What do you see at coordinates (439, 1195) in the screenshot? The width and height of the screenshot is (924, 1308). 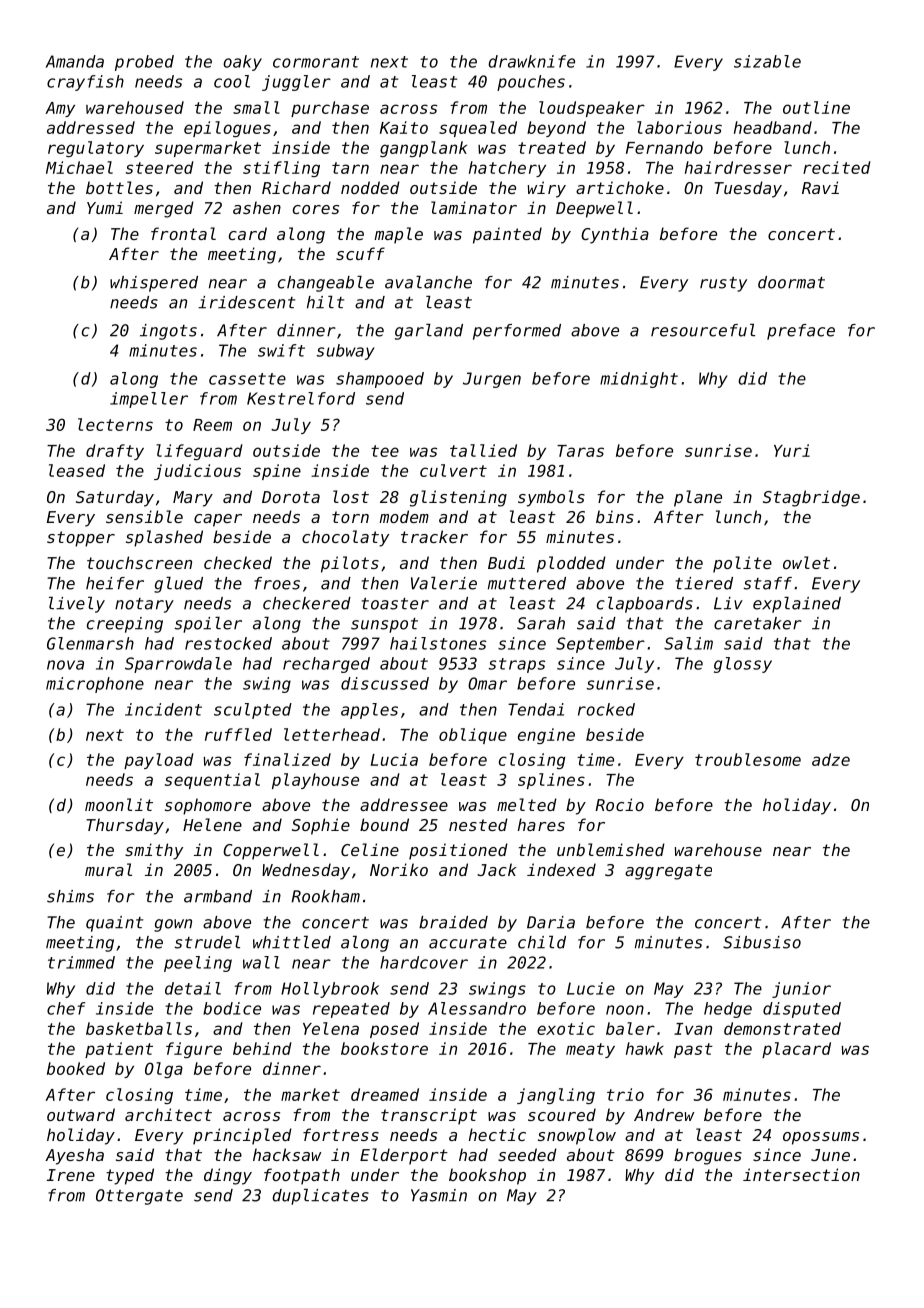 I see `Yasmin` at bounding box center [439, 1195].
